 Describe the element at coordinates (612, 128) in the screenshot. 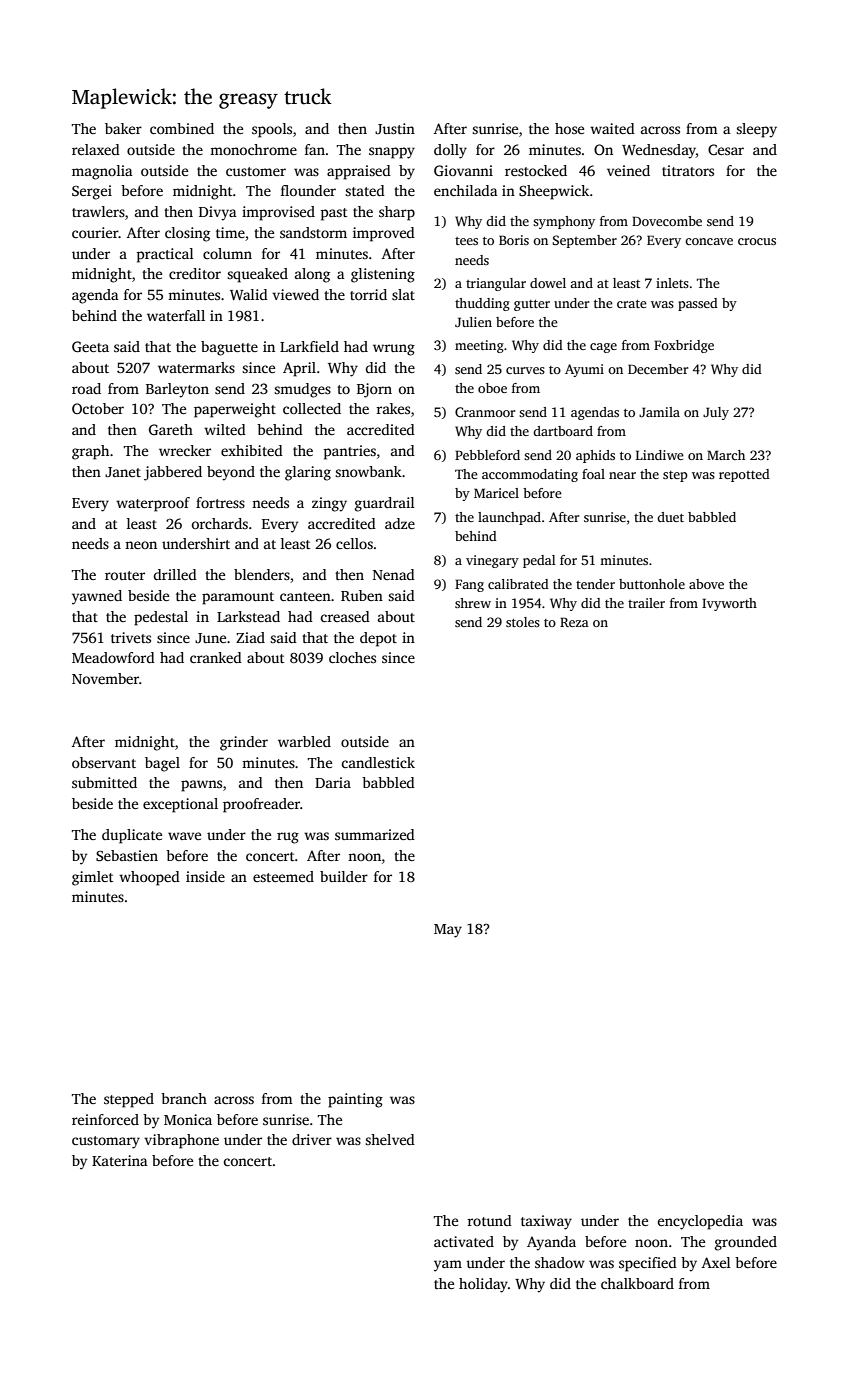

I see `waited` at that location.
